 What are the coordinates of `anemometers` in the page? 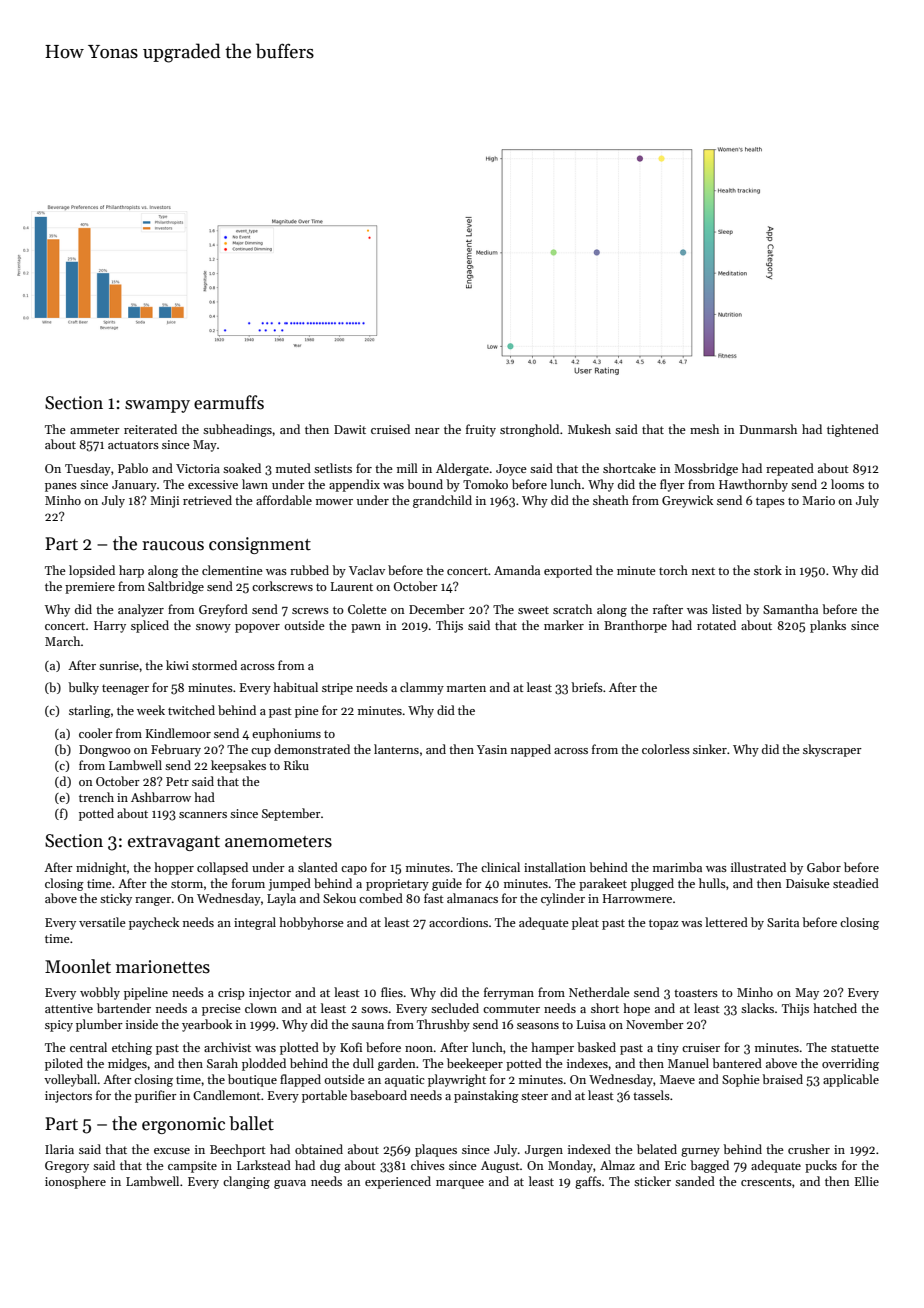 It's located at (278, 842).
